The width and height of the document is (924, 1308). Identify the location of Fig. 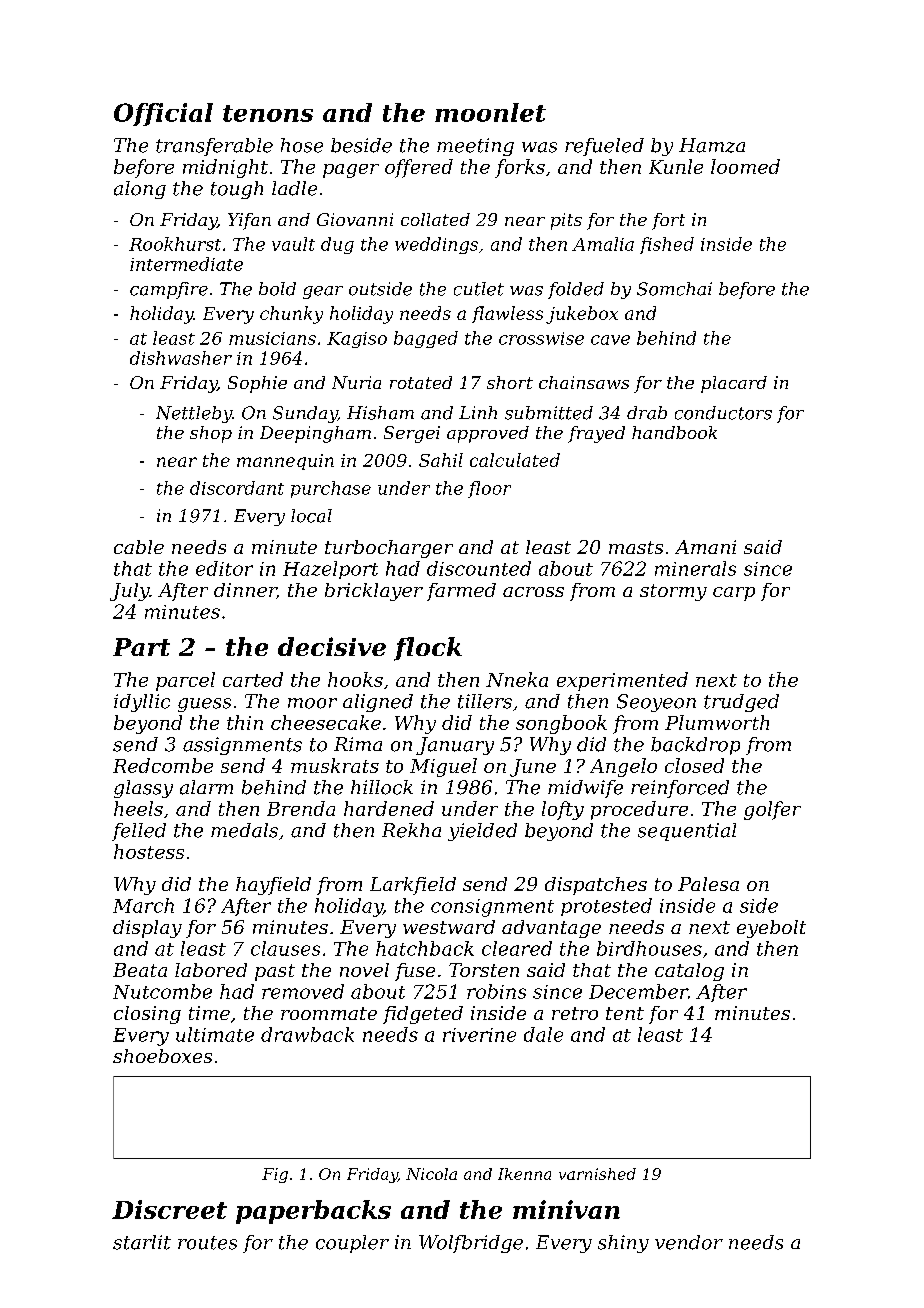
(275, 1175).
